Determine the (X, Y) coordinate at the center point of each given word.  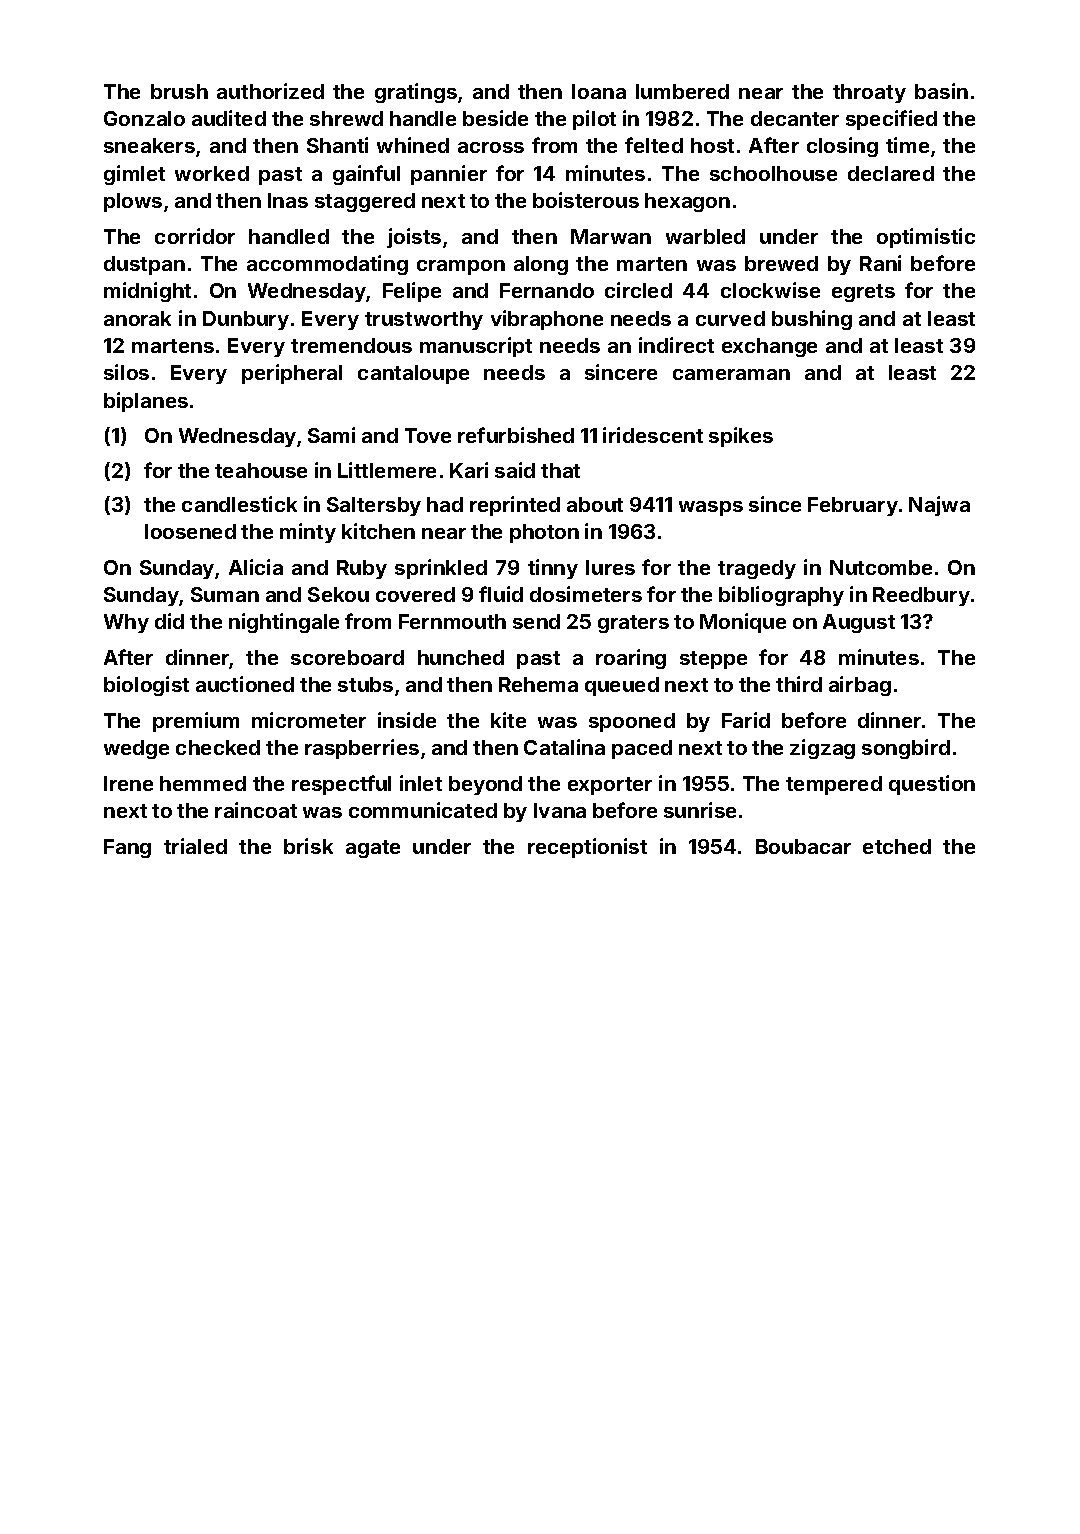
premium (196, 722)
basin (941, 91)
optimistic (926, 238)
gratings (416, 93)
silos (126, 372)
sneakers (149, 145)
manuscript (476, 347)
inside (407, 720)
